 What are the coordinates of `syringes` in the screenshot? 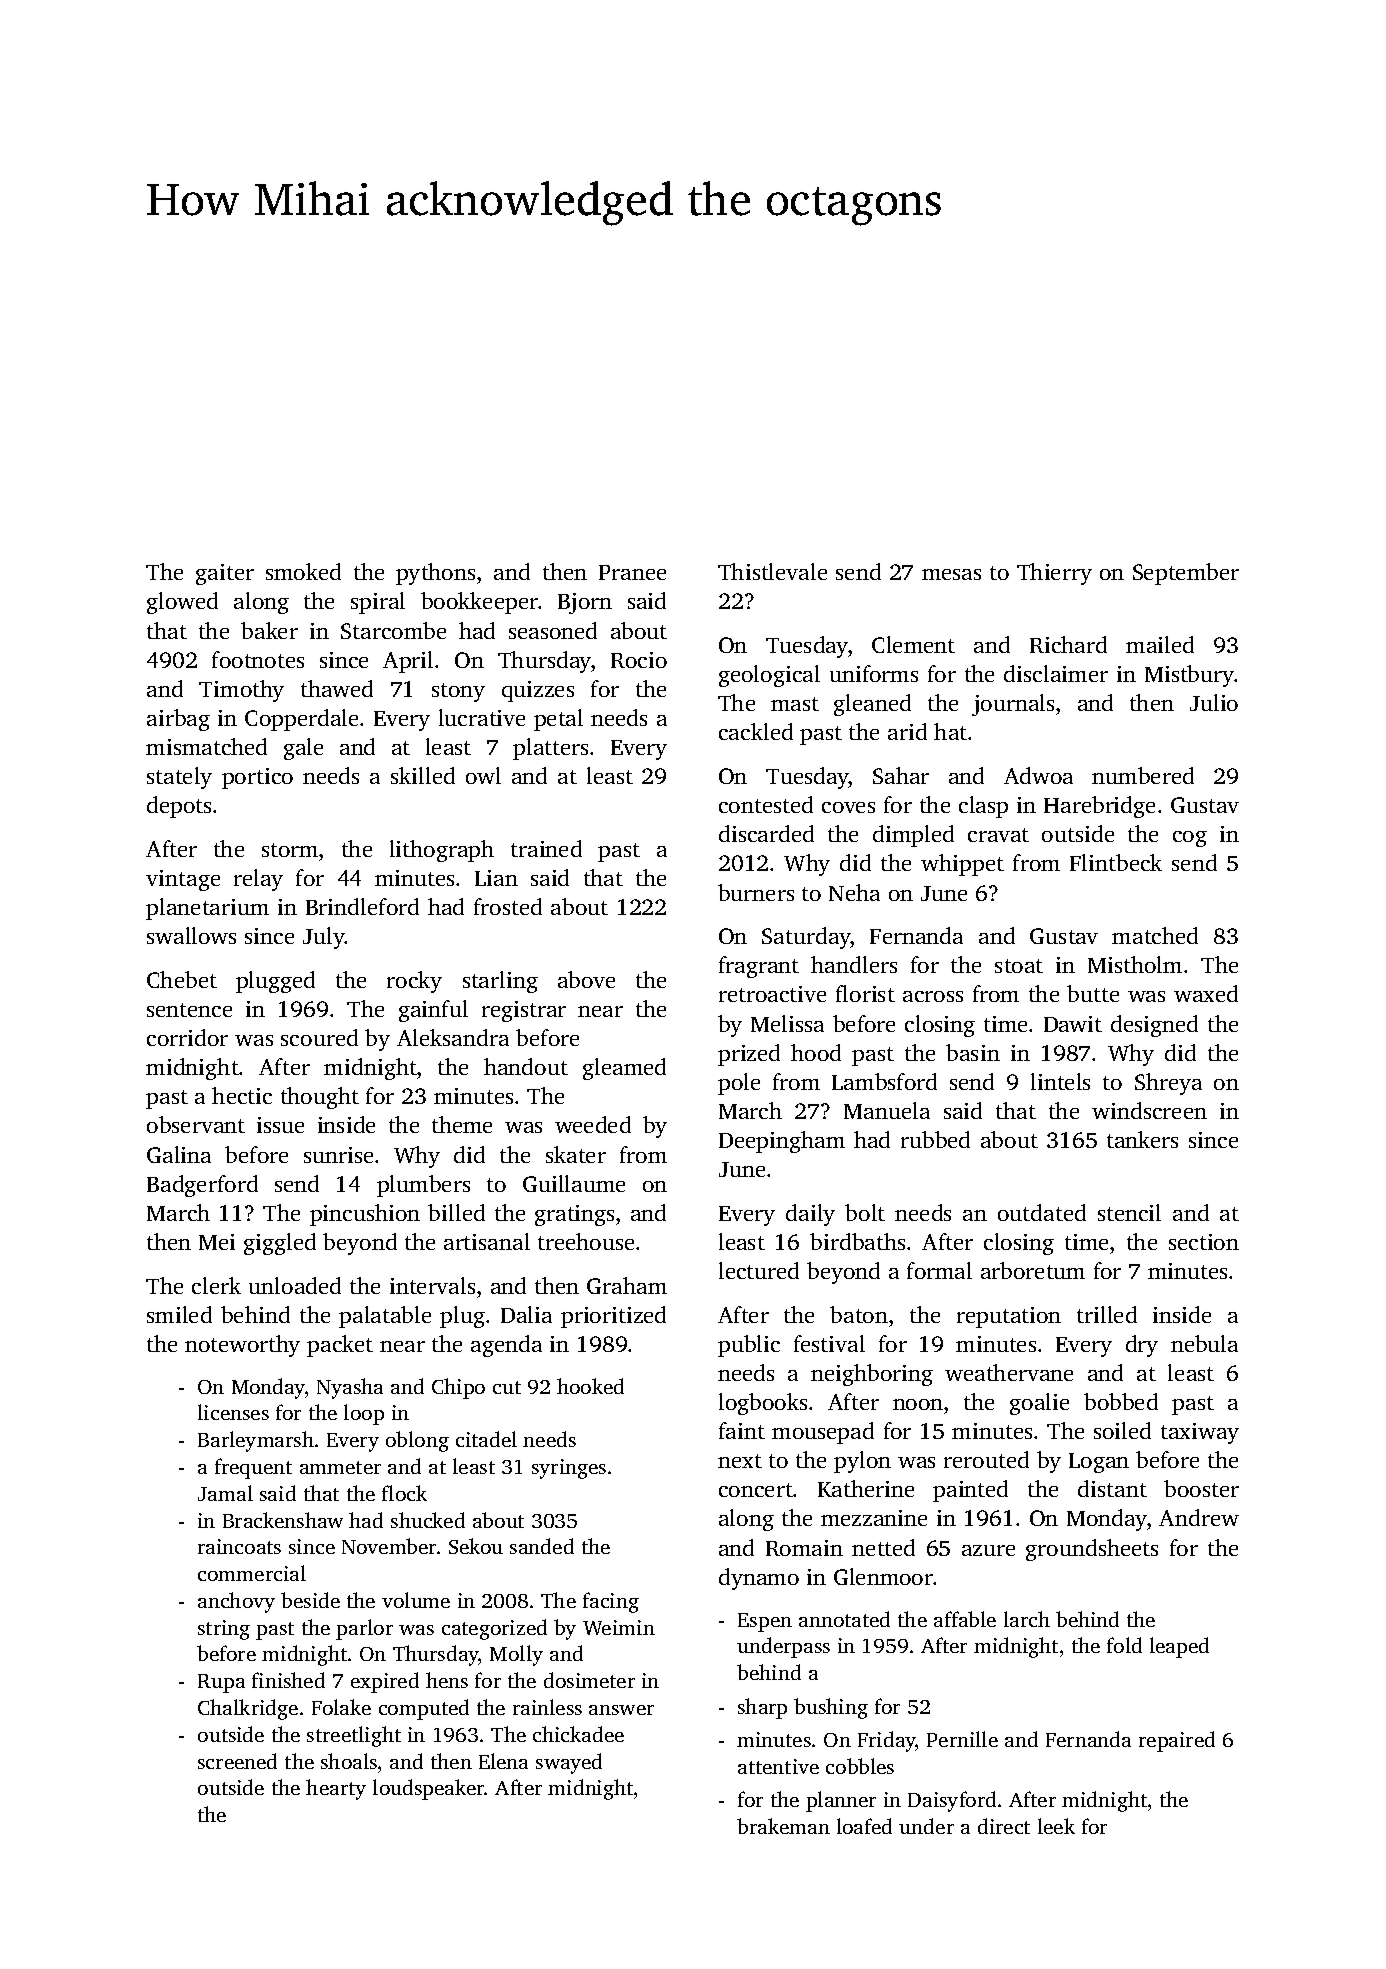 It's located at (569, 1469).
